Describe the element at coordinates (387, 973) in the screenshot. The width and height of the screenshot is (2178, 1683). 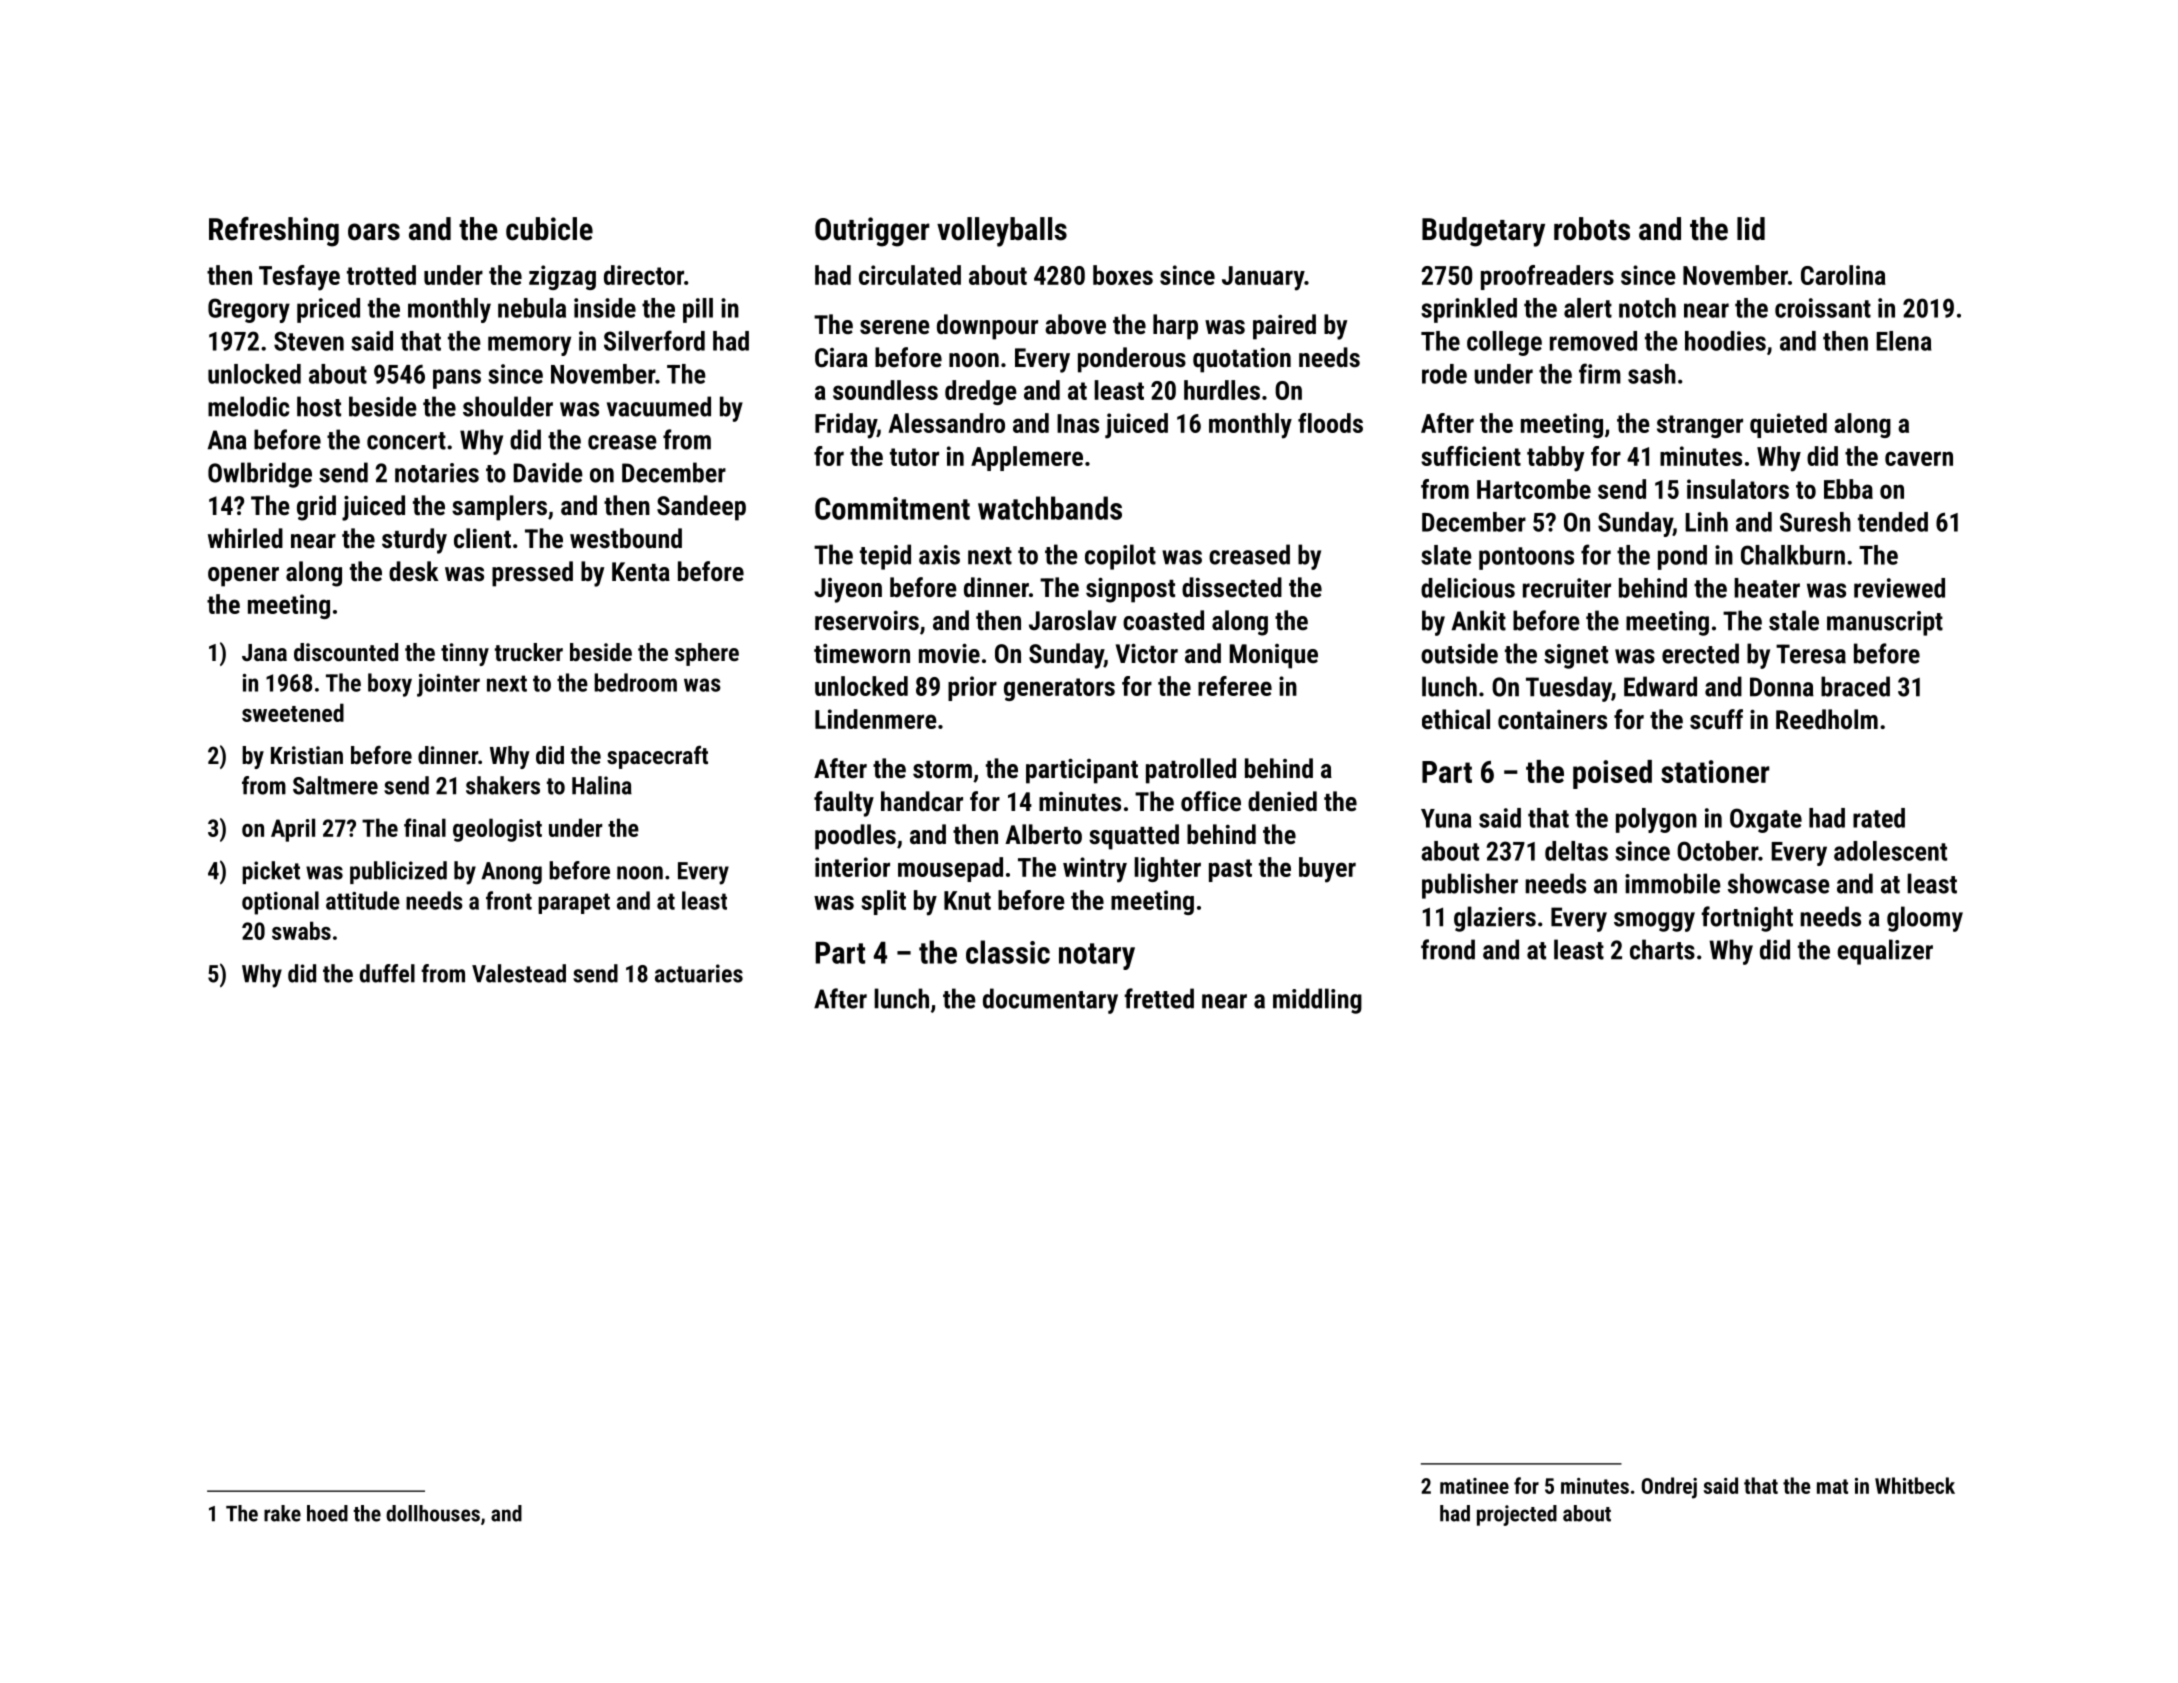
I see `duffel` at that location.
